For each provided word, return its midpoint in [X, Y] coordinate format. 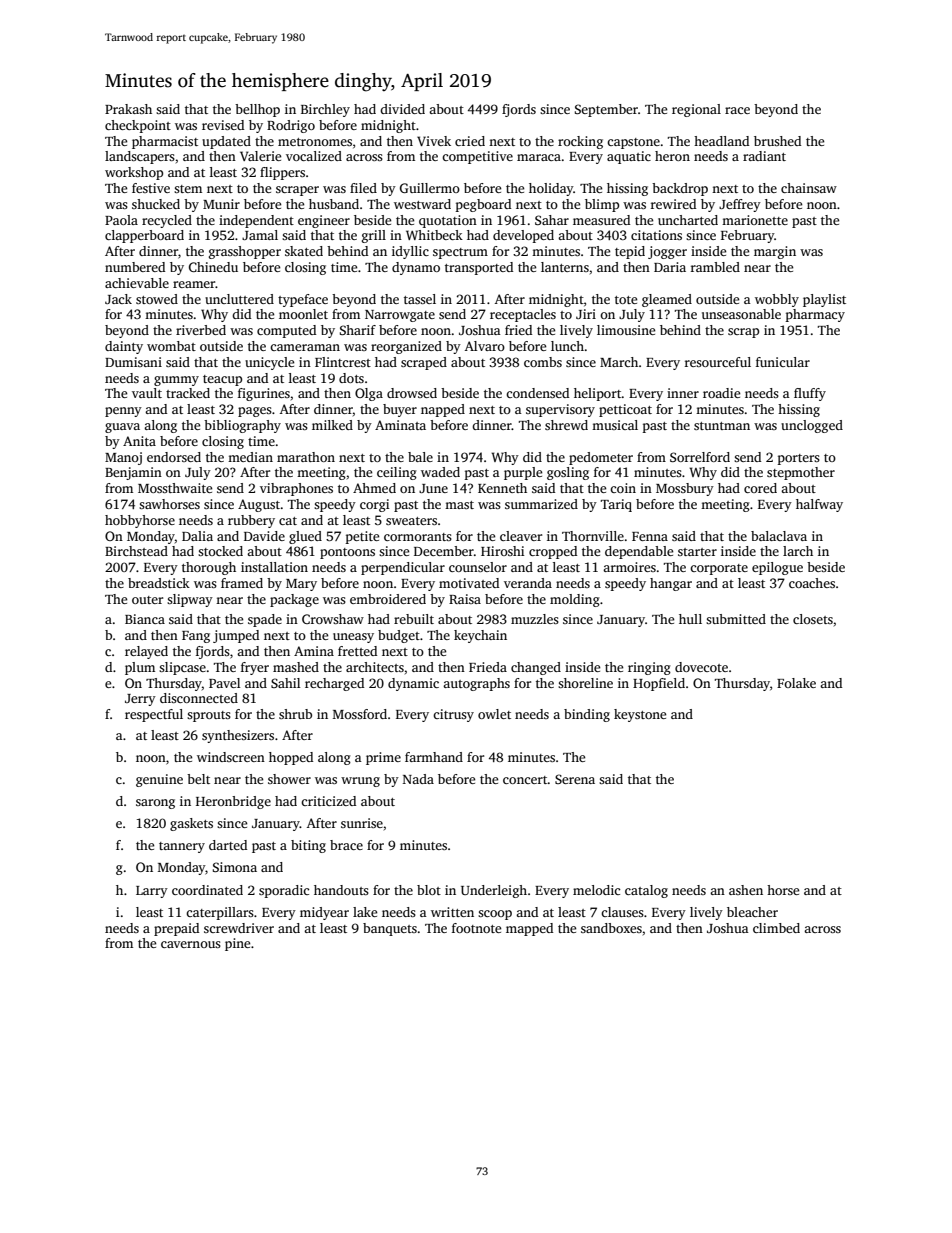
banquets [390, 929]
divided [402, 109]
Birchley [325, 110]
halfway [819, 505]
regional [696, 110]
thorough [209, 568]
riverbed [201, 330]
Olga [369, 394]
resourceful [718, 362]
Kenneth [502, 488]
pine [237, 944]
